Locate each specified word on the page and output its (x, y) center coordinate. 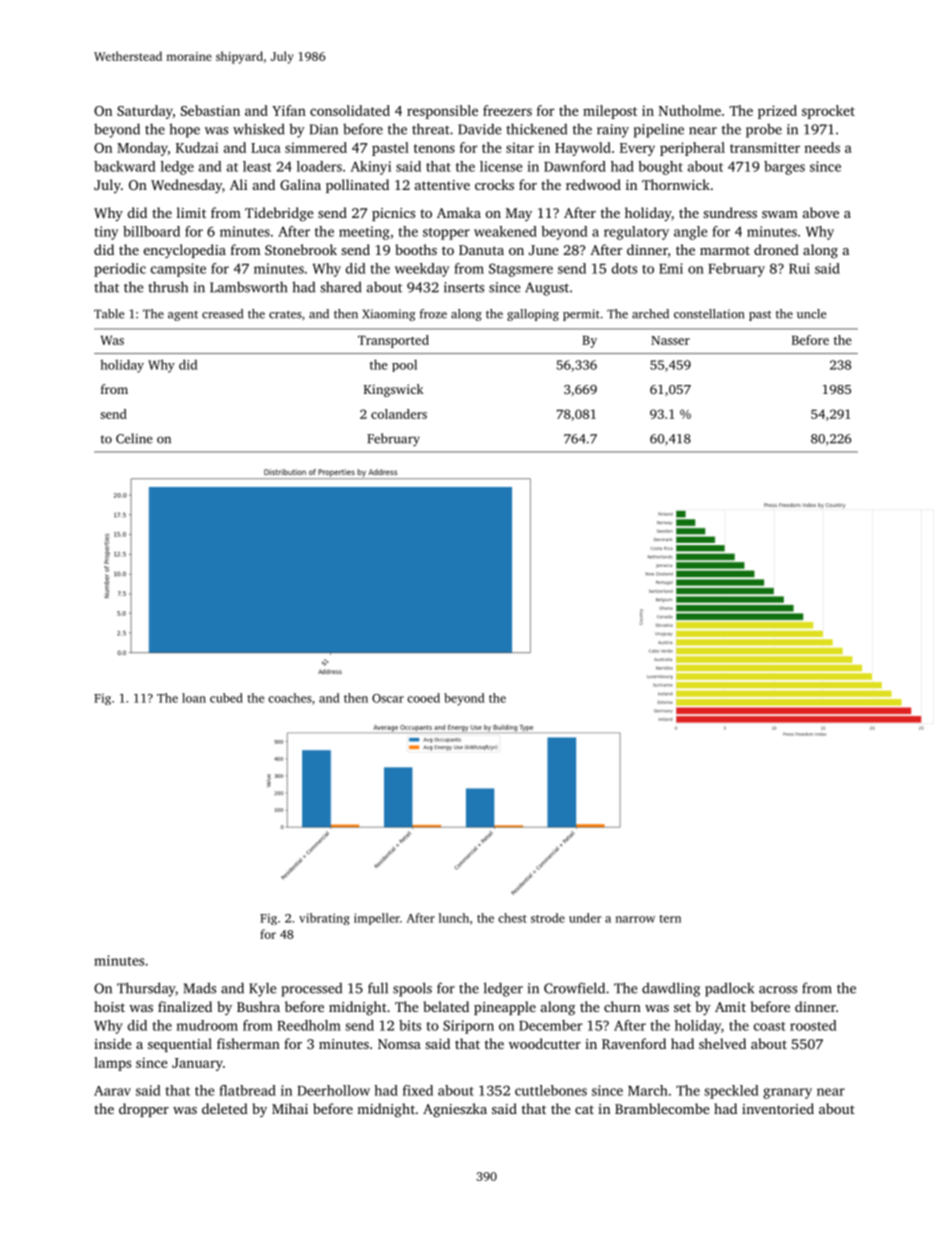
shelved (722, 1043)
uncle (811, 314)
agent (183, 316)
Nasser (670, 340)
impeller (377, 919)
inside (113, 1043)
